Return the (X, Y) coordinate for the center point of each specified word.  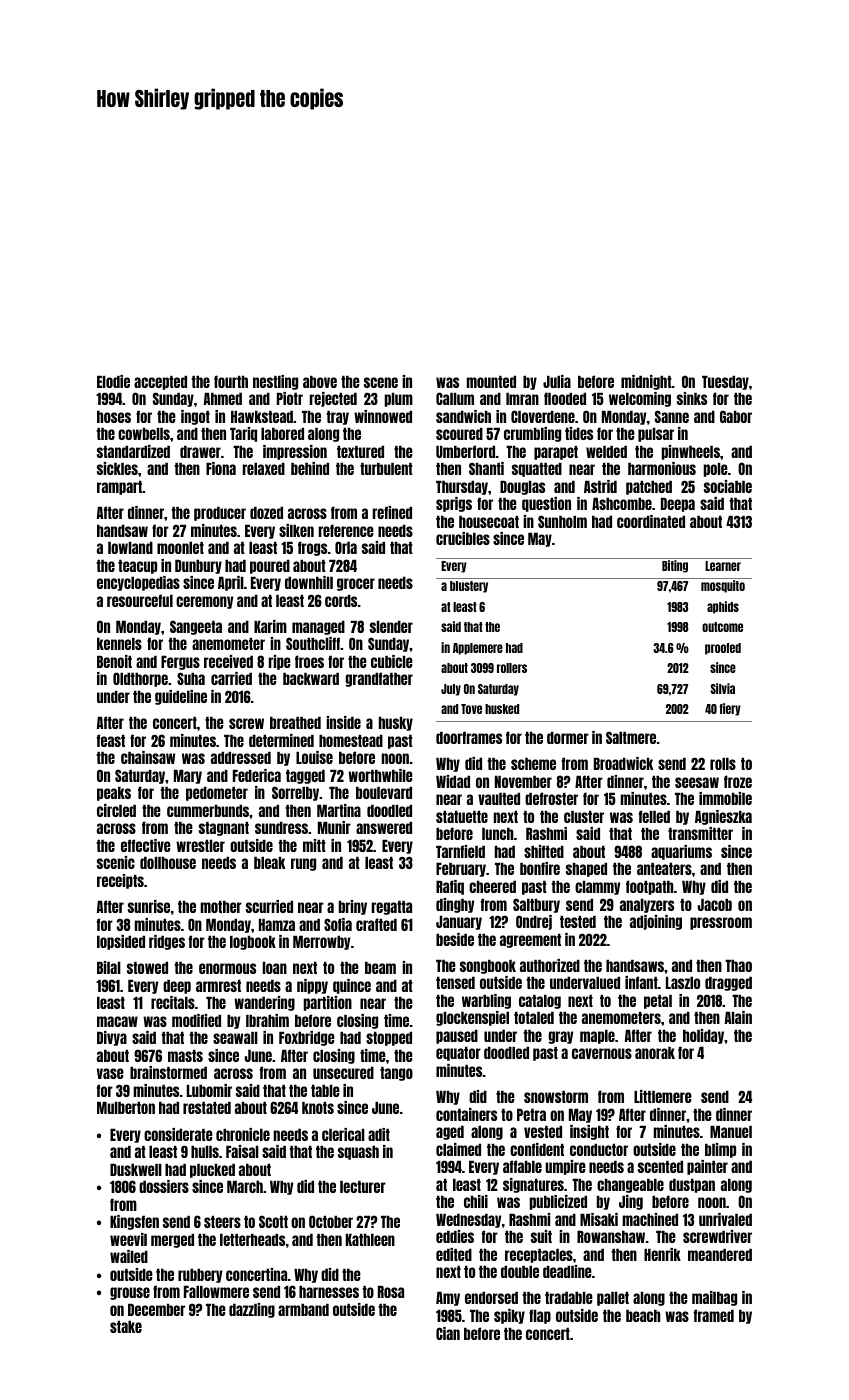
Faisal (242, 1151)
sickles (117, 468)
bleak (269, 863)
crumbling (532, 434)
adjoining (656, 922)
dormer (568, 738)
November (523, 782)
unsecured (343, 1073)
